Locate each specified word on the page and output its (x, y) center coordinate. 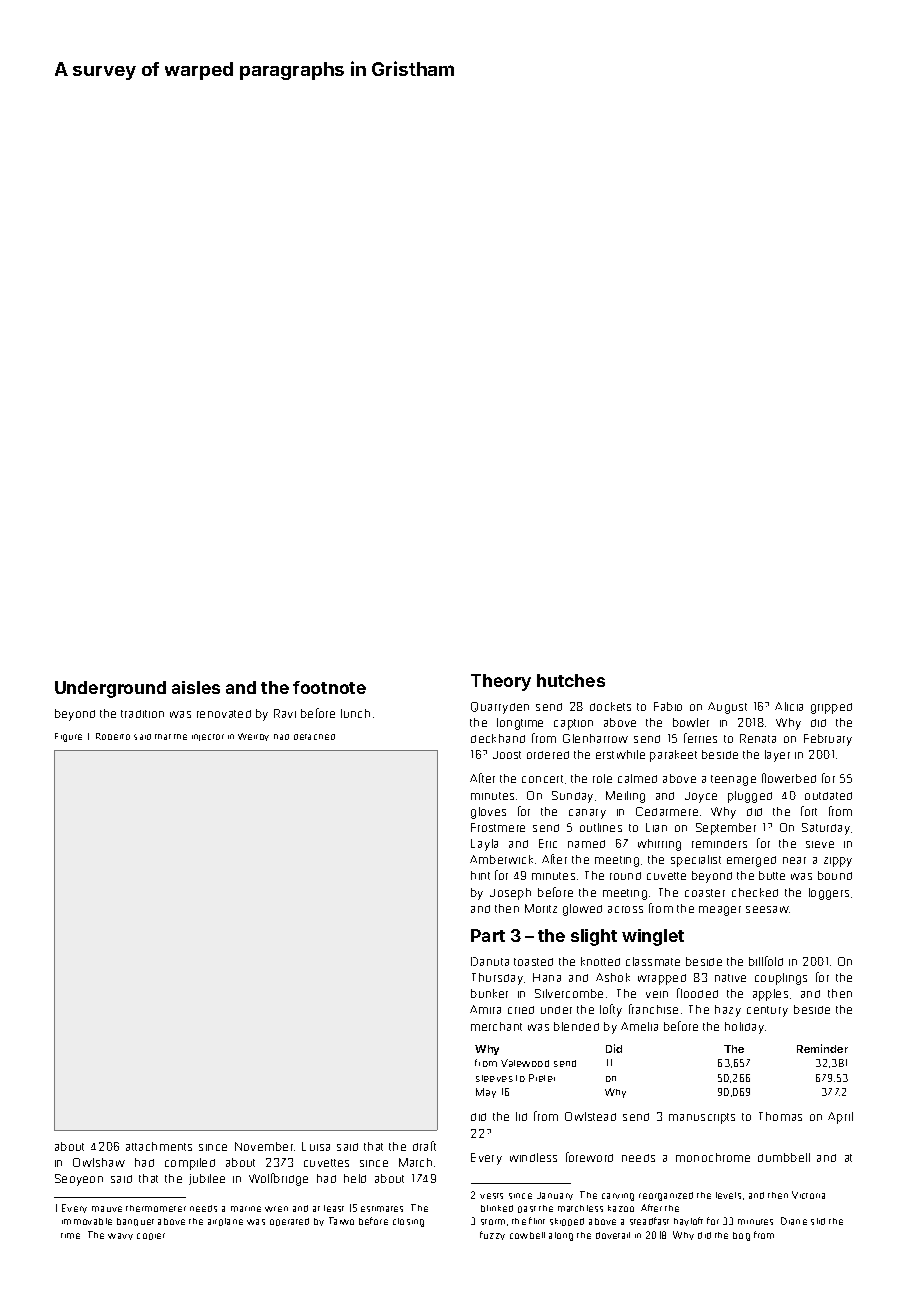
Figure (68, 737)
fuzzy (492, 1235)
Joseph (510, 894)
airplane (225, 1222)
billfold (766, 961)
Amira (485, 1009)
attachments (159, 1146)
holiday (744, 1028)
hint (480, 875)
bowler (691, 722)
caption (573, 724)
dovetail (613, 1235)
